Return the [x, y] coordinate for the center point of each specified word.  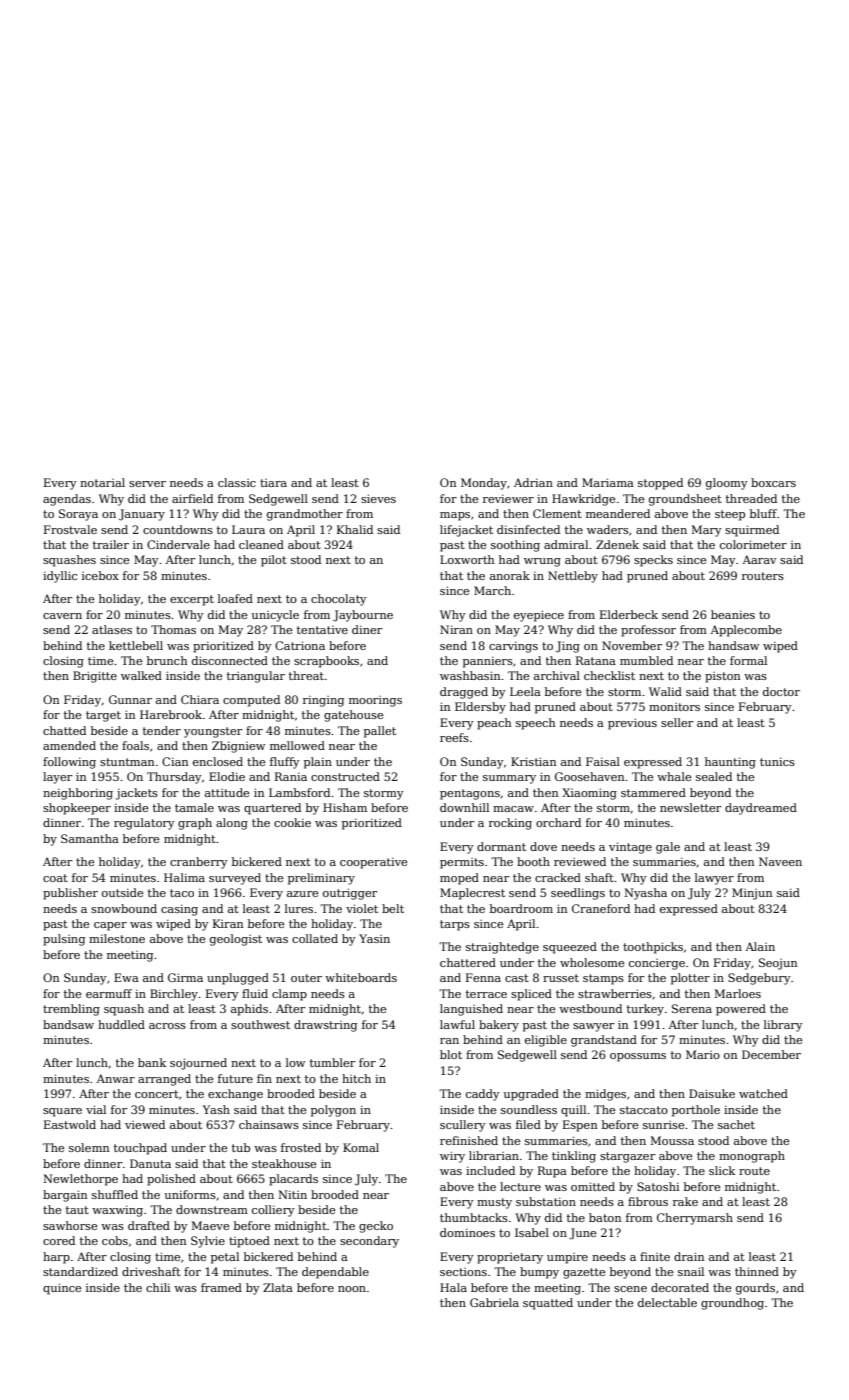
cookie [292, 822]
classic [237, 482]
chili [158, 1287]
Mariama [608, 482]
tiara [273, 483]
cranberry [199, 863]
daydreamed [761, 809]
